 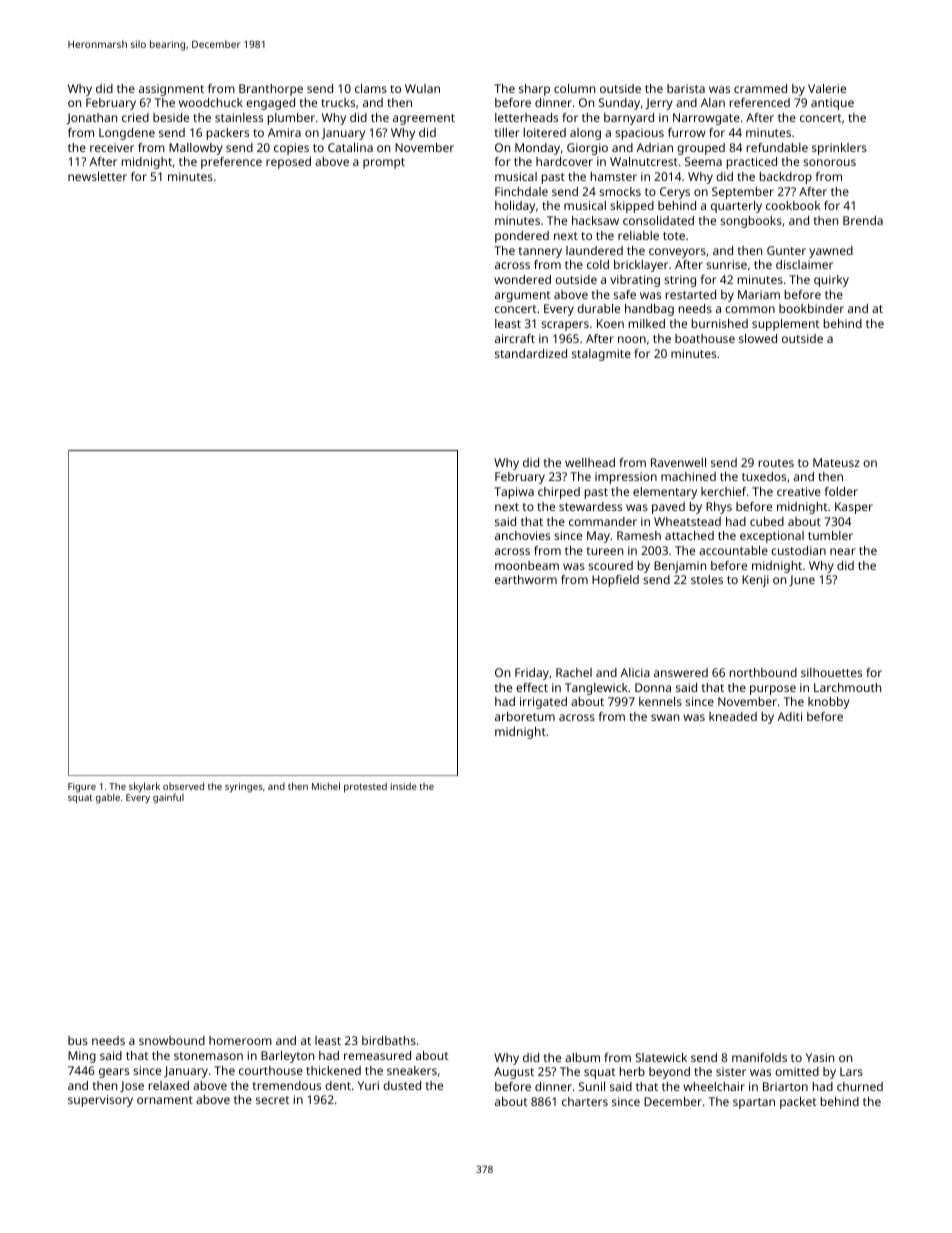 What do you see at coordinates (244, 788) in the page?
I see `syringes` at bounding box center [244, 788].
